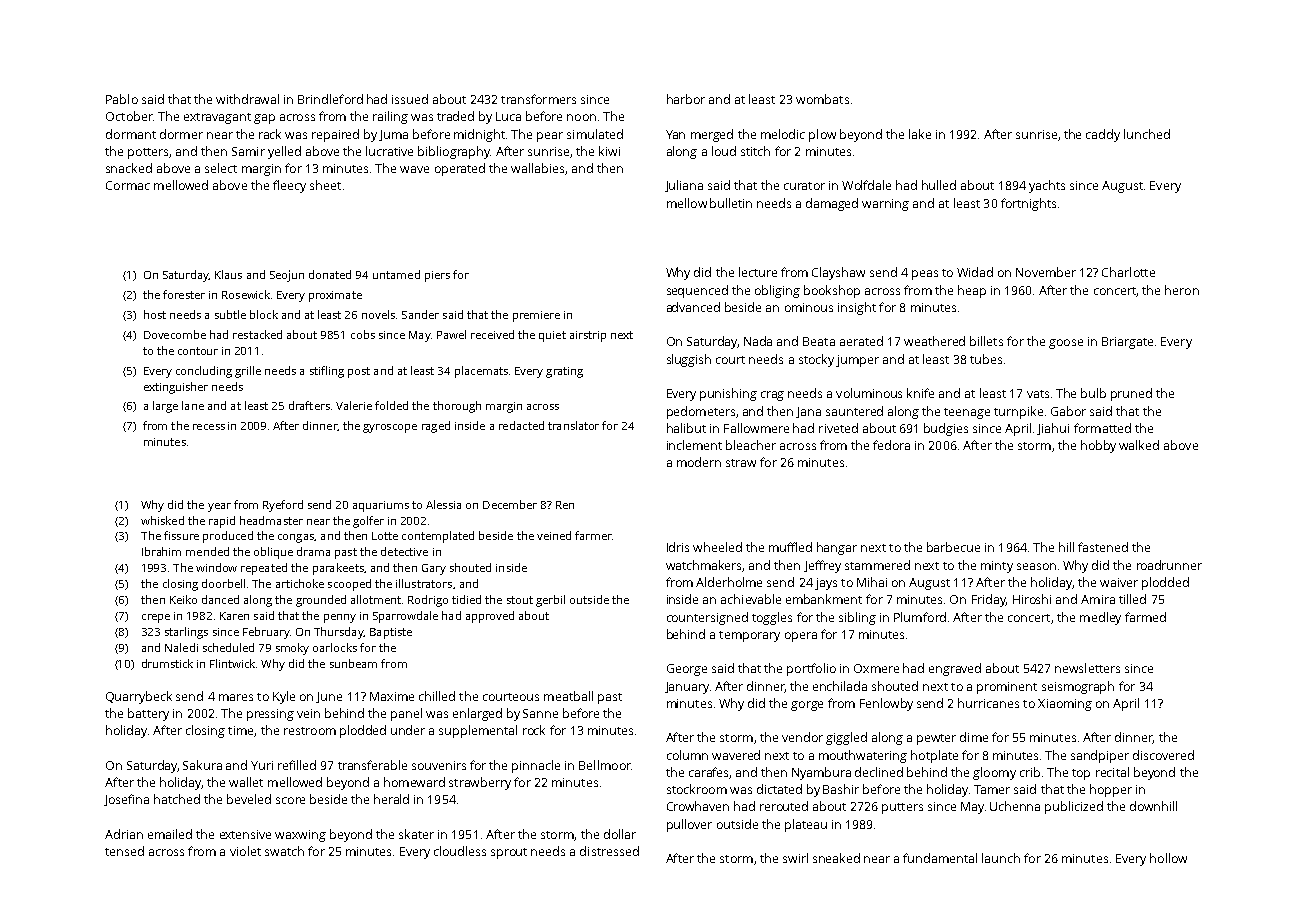  Describe the element at coordinates (822, 99) in the screenshot. I see `wombats` at that location.
